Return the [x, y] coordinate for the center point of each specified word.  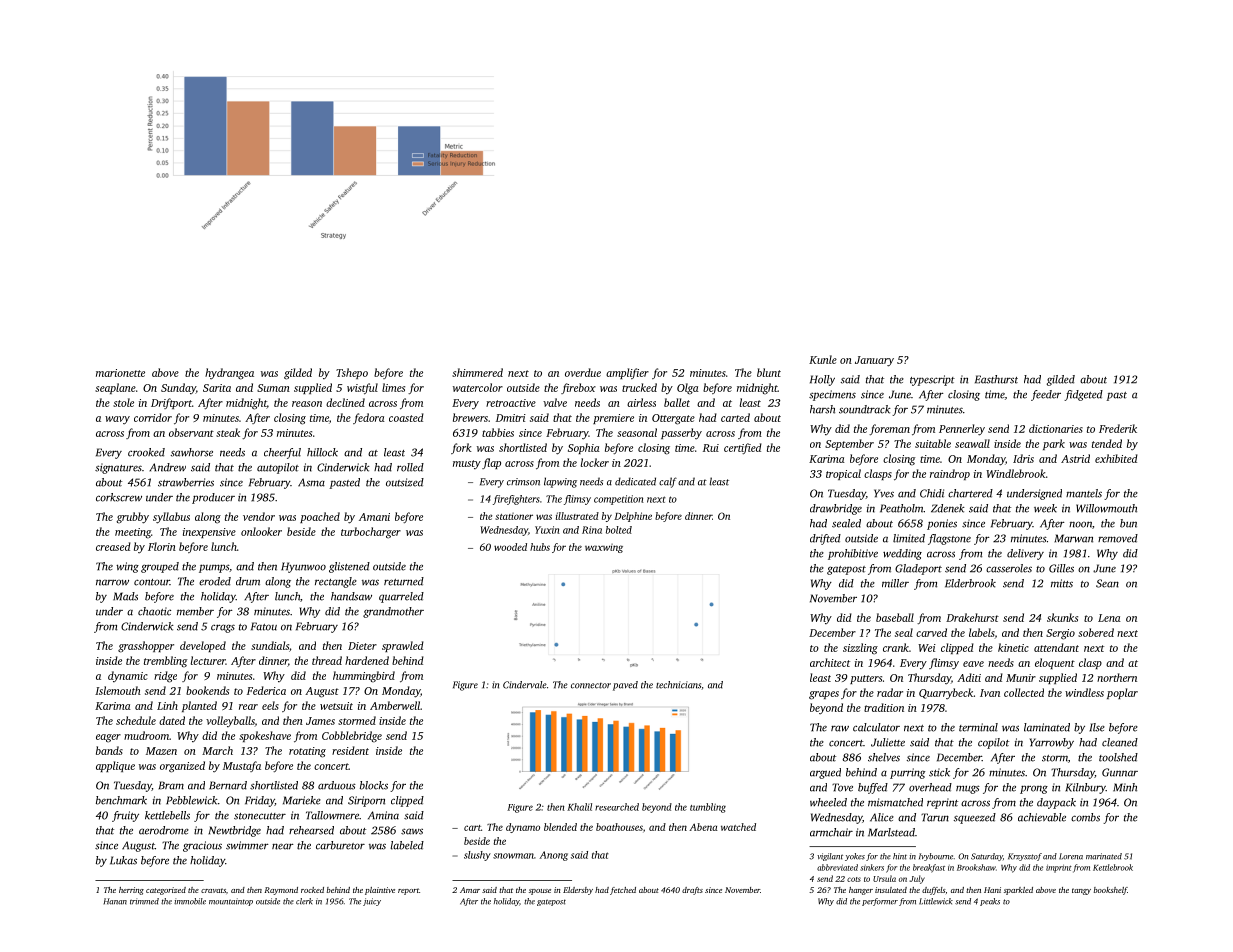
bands [109, 750]
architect [830, 662]
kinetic [1013, 647]
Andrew [167, 467]
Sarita [217, 388]
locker [595, 462]
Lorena [1071, 856]
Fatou [264, 626]
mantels [1084, 493]
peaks [990, 902]
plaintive [380, 891]
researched [617, 807]
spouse [540, 892]
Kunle [823, 359]
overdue [583, 372]
